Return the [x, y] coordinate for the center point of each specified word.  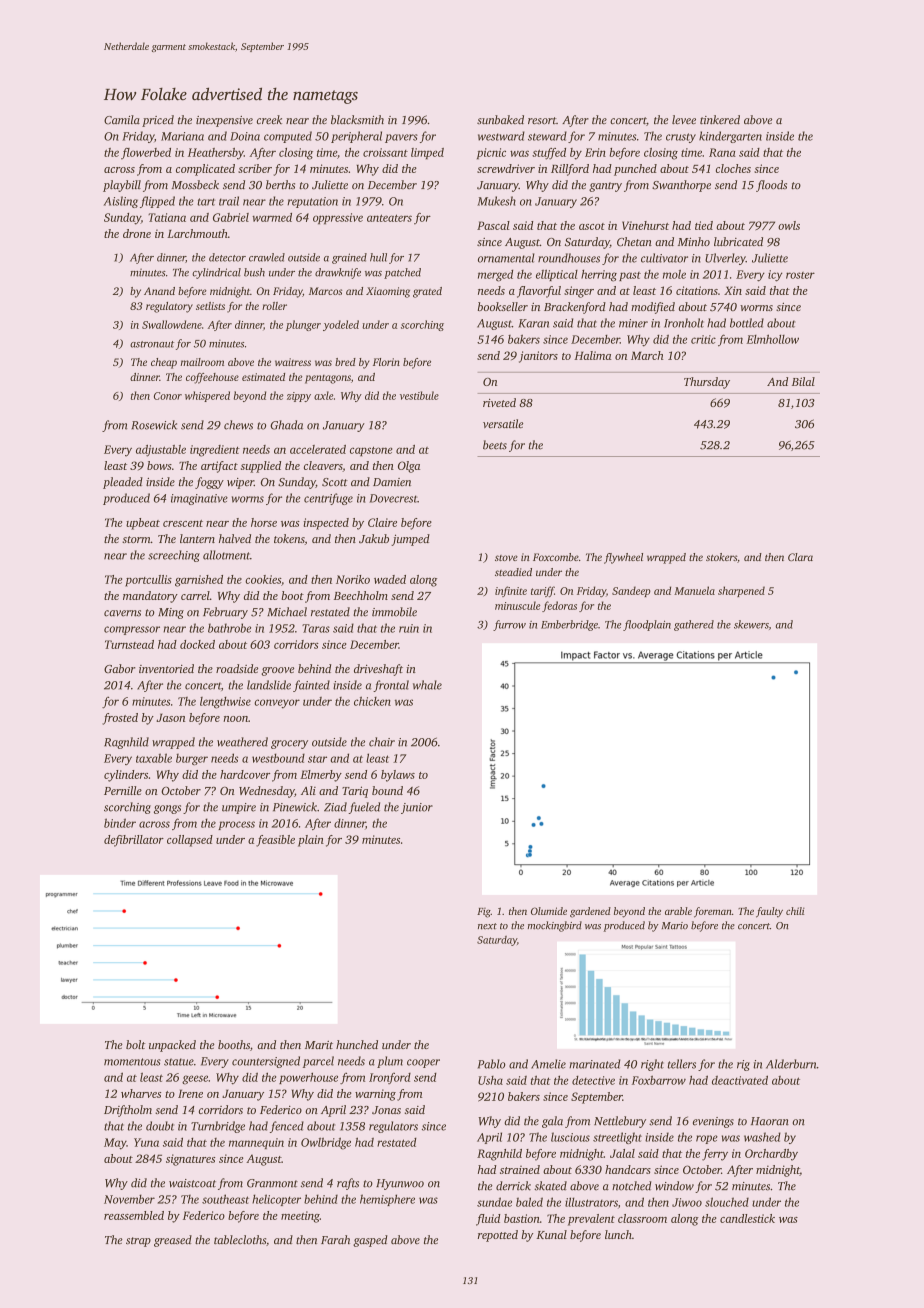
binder [120, 823]
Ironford [390, 1078]
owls [789, 225]
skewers [751, 624]
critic [703, 339]
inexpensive [224, 121]
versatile [503, 423]
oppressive [338, 218]
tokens [289, 538]
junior [417, 808]
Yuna [146, 1142]
